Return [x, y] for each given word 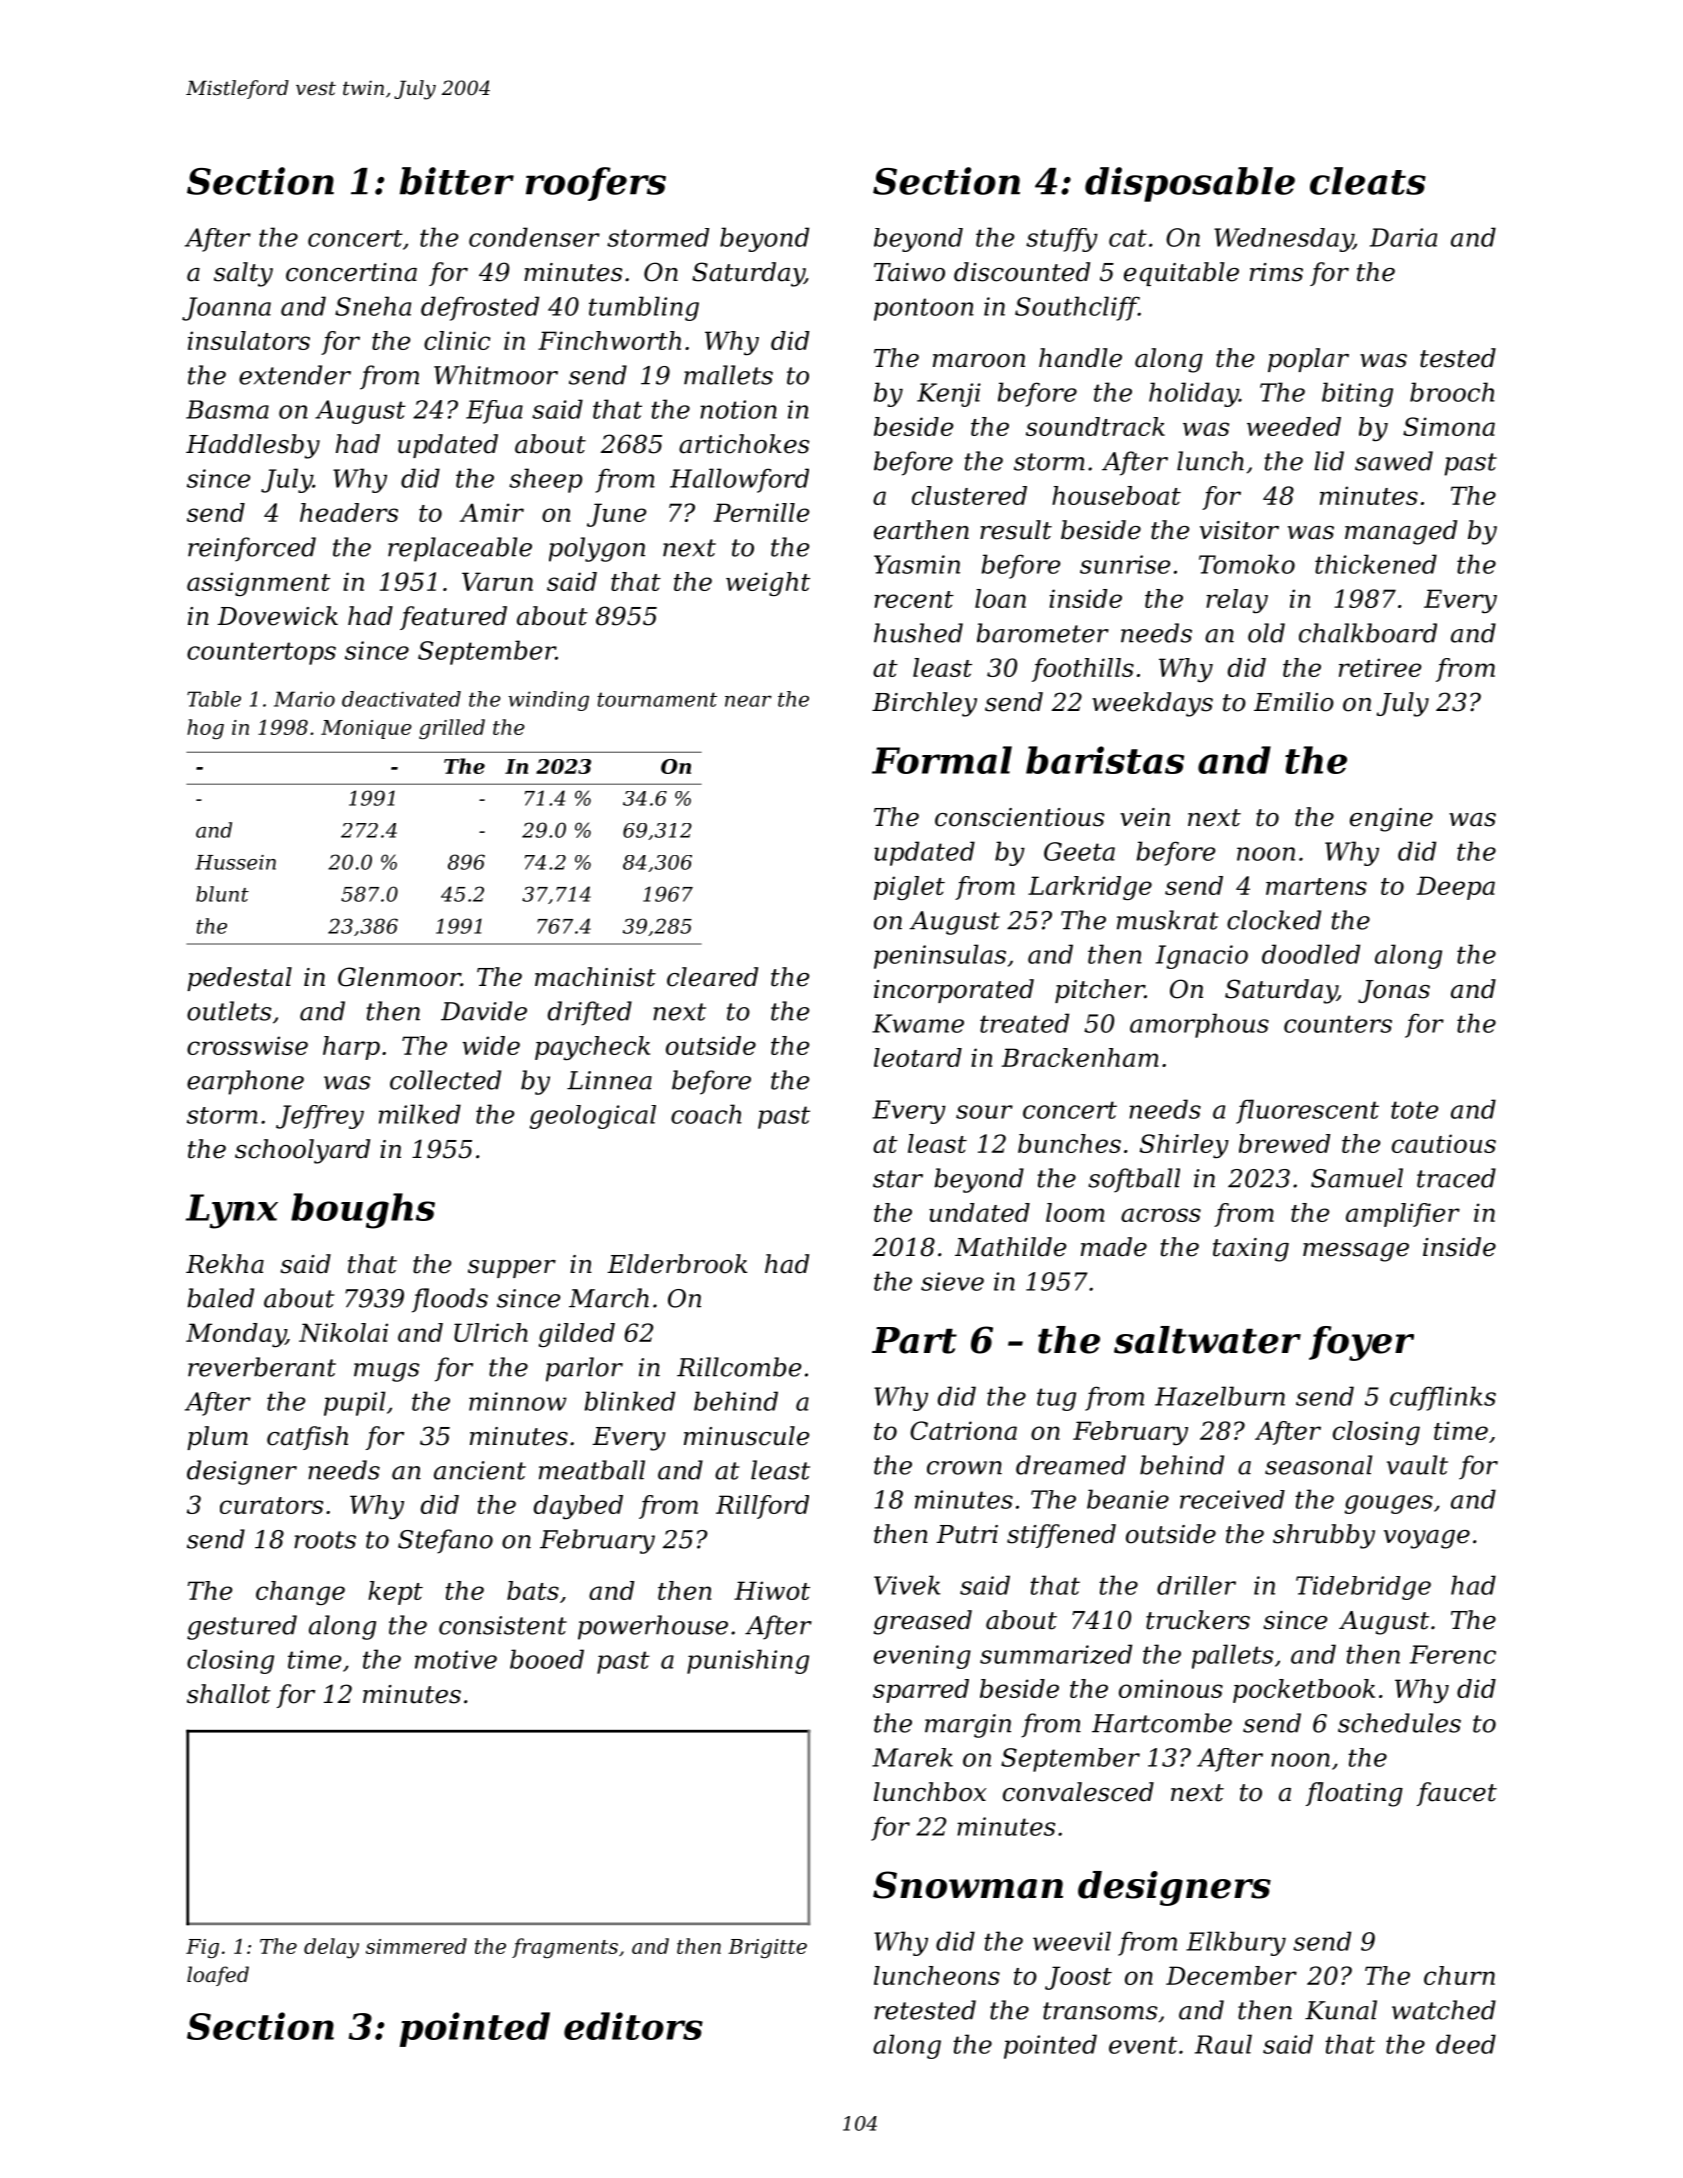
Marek [912, 1757]
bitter [457, 181]
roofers [596, 184]
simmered [416, 1946]
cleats [1368, 181]
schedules [1399, 1723]
